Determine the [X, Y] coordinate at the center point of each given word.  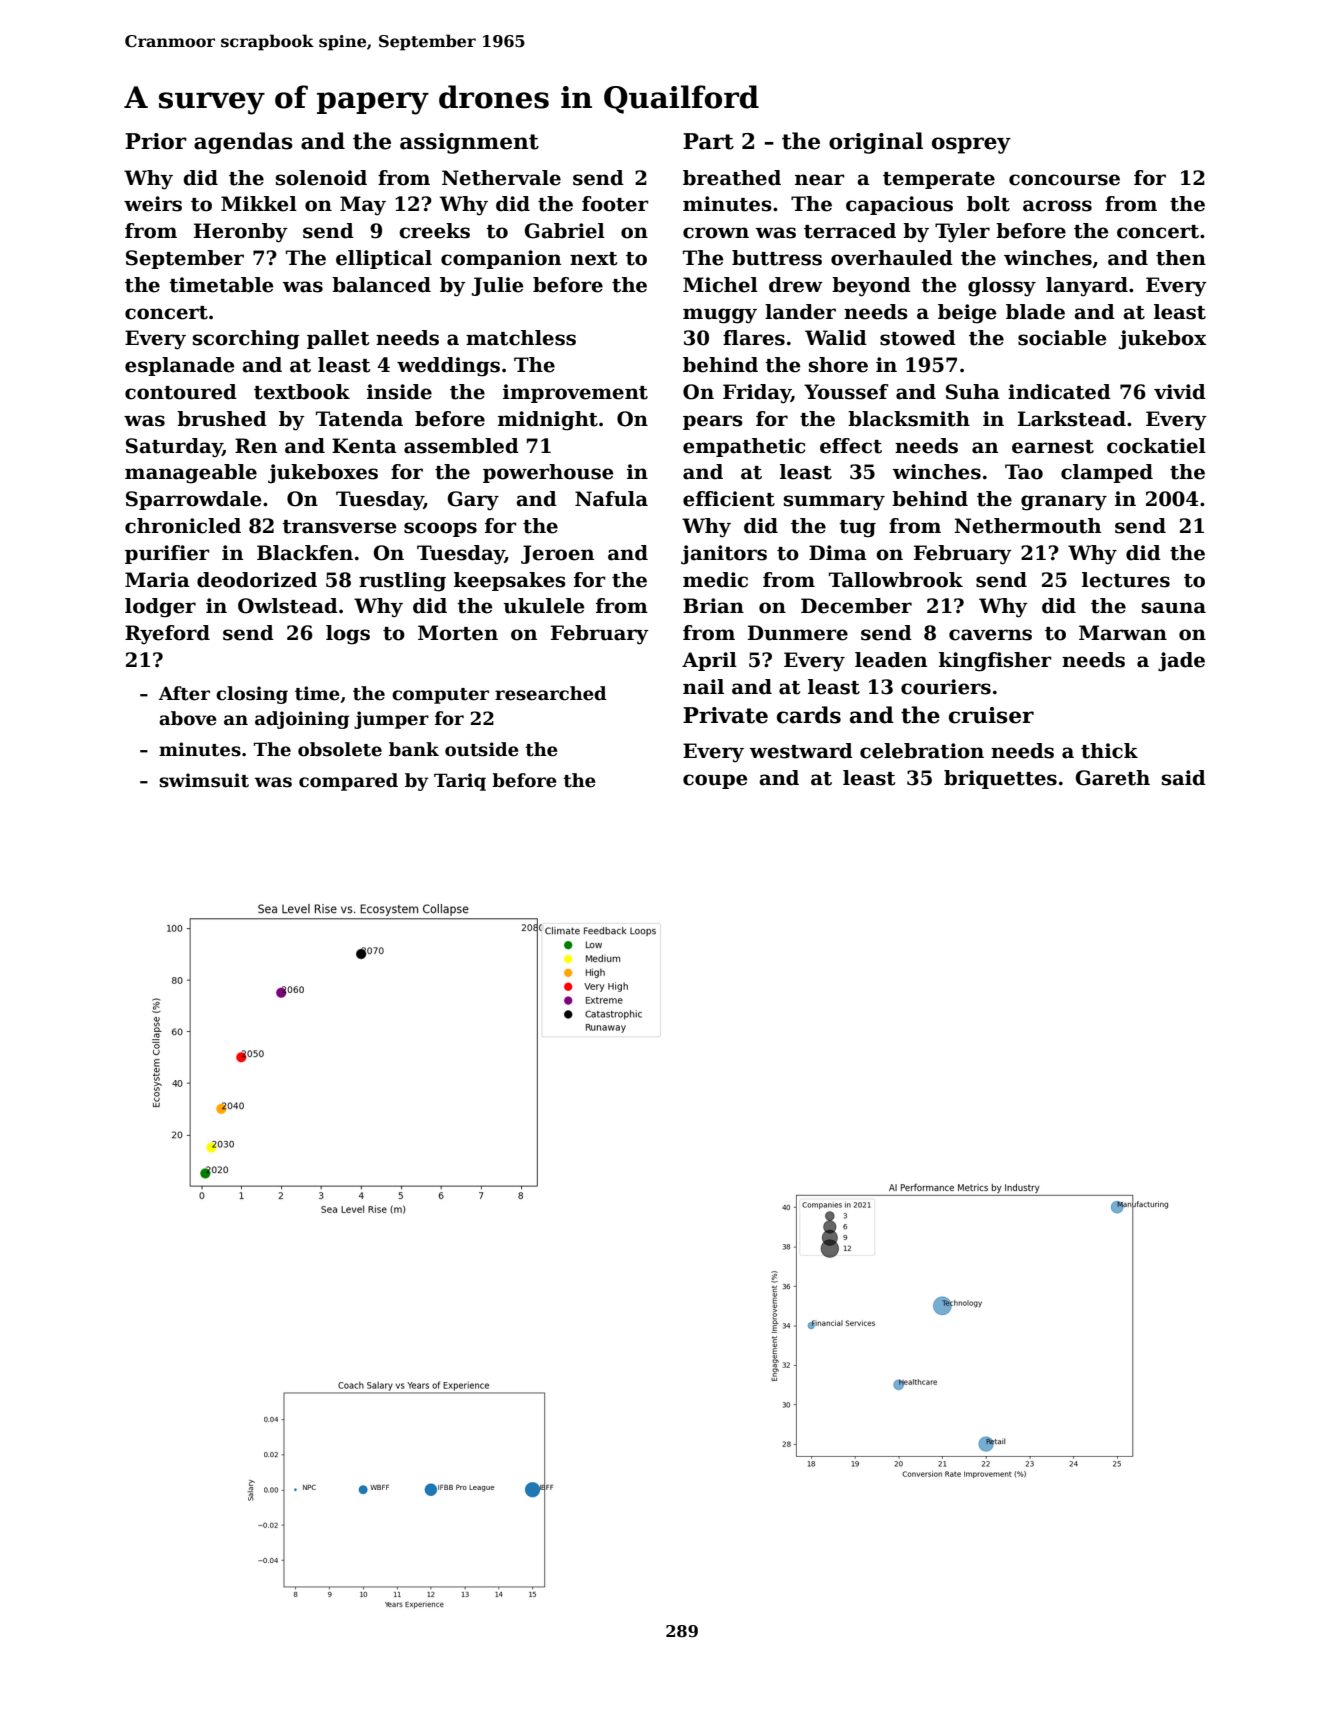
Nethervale [501, 178]
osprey [971, 145]
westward [801, 751]
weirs [153, 204]
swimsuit [204, 780]
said [1184, 778]
